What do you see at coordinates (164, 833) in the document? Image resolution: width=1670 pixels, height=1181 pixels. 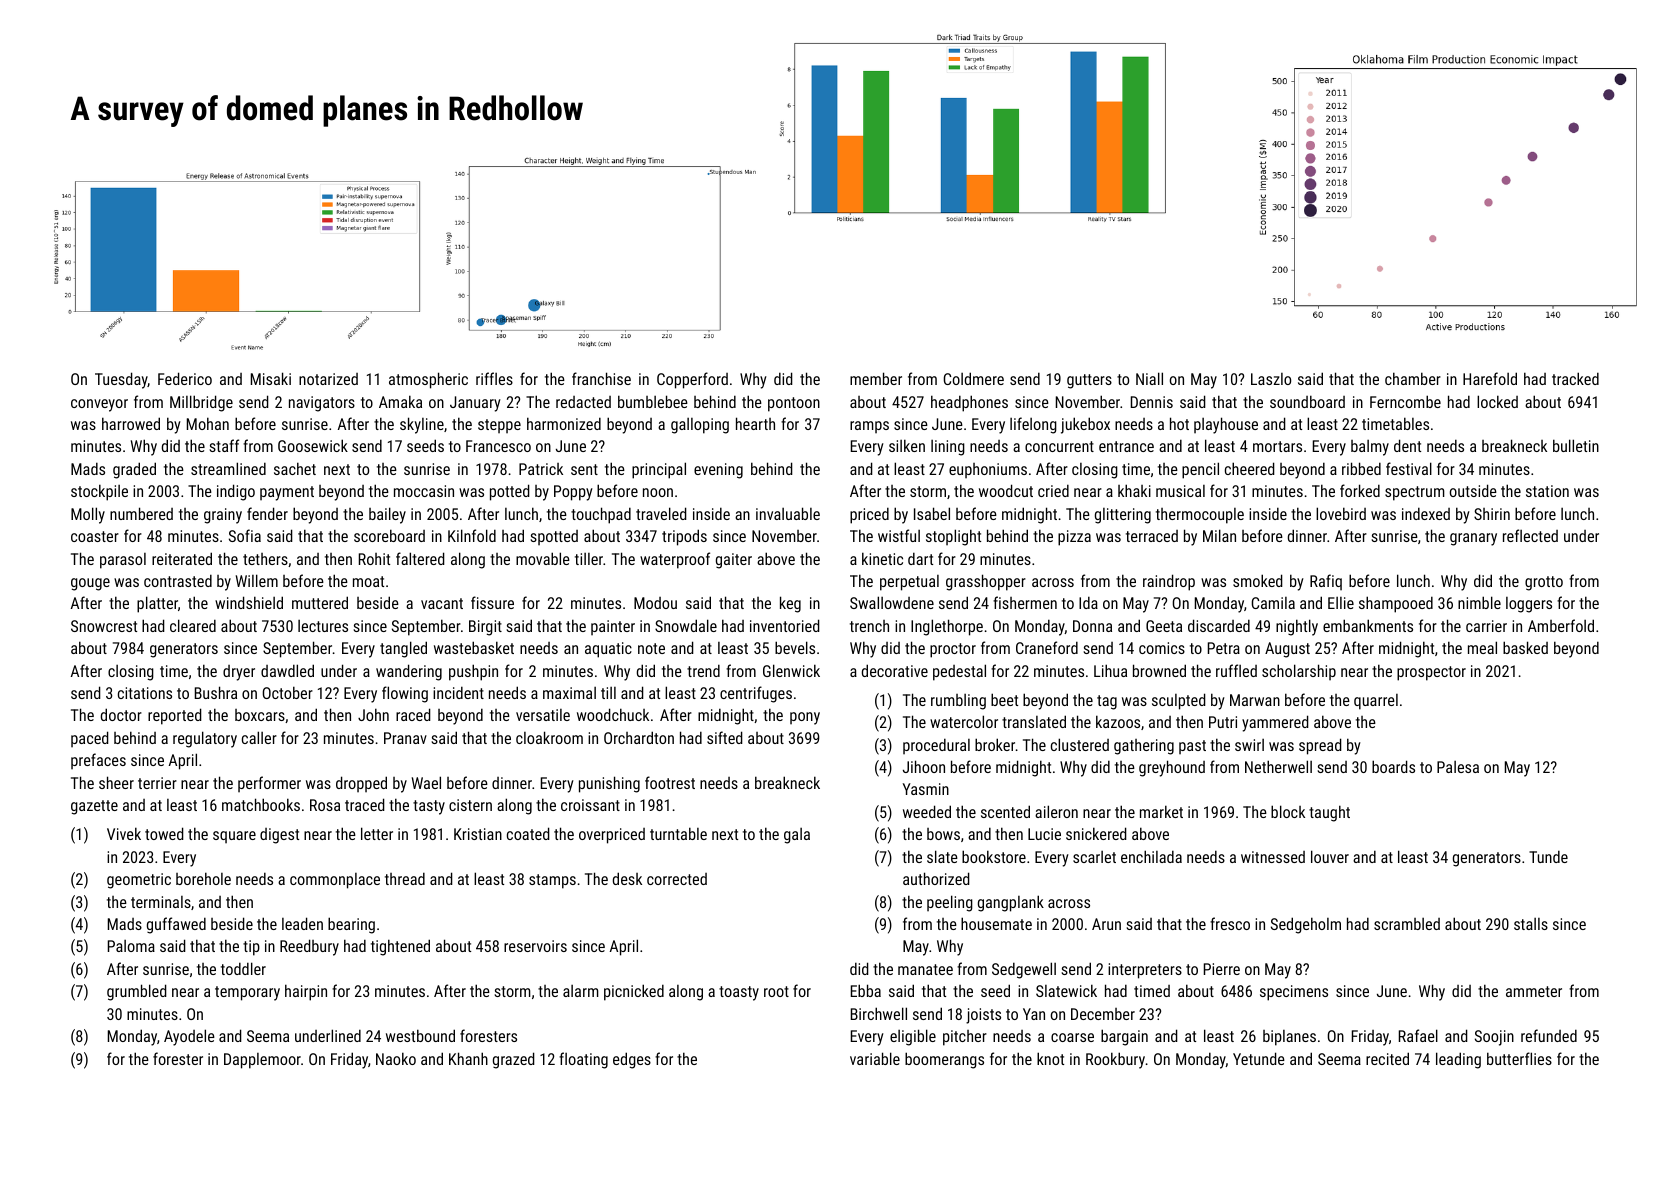 I see `towed` at bounding box center [164, 833].
